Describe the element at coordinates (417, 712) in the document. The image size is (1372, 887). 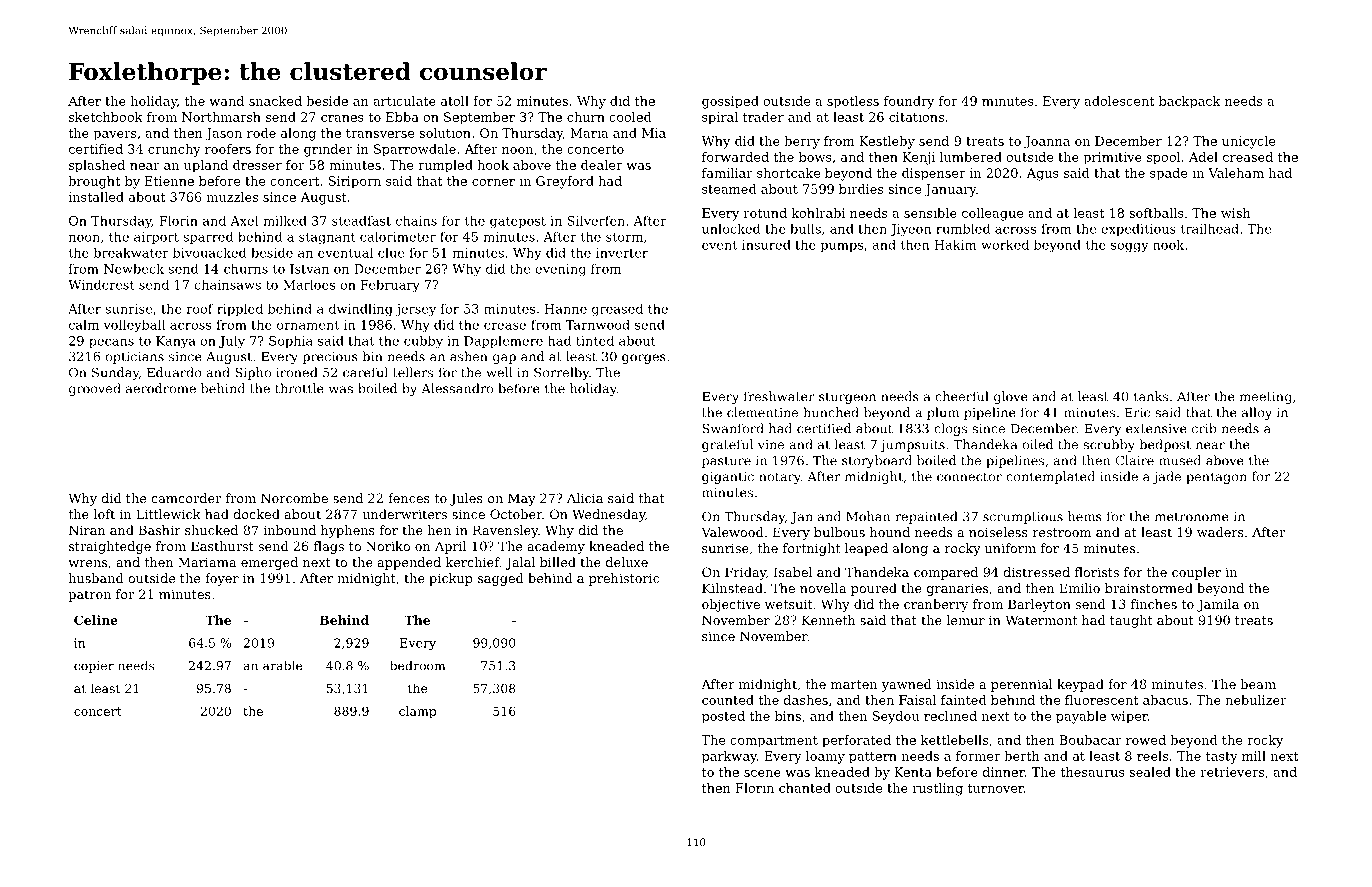
I see `clamp` at that location.
